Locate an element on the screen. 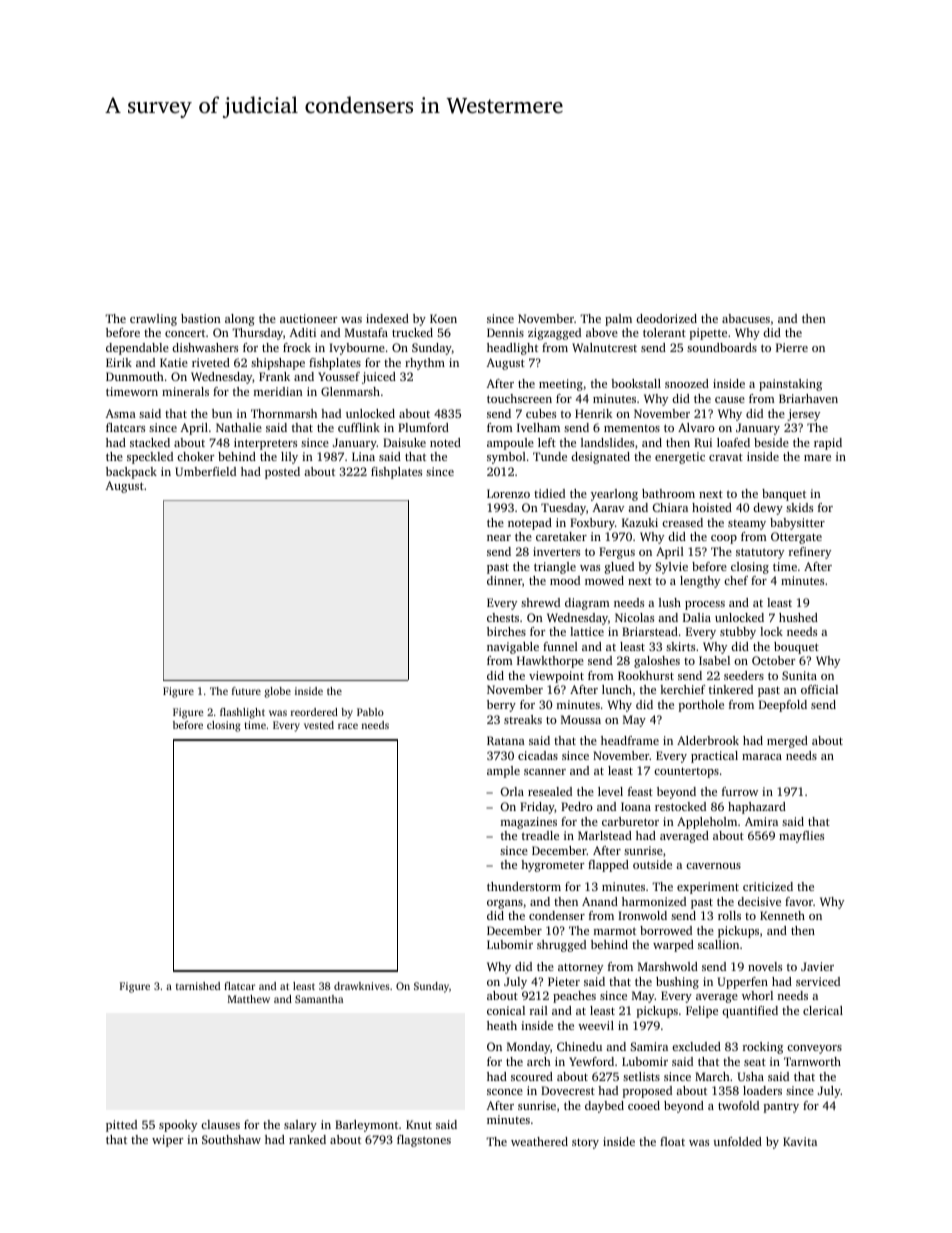 Image resolution: width=952 pixels, height=1233 pixels. Pablo is located at coordinates (370, 712).
